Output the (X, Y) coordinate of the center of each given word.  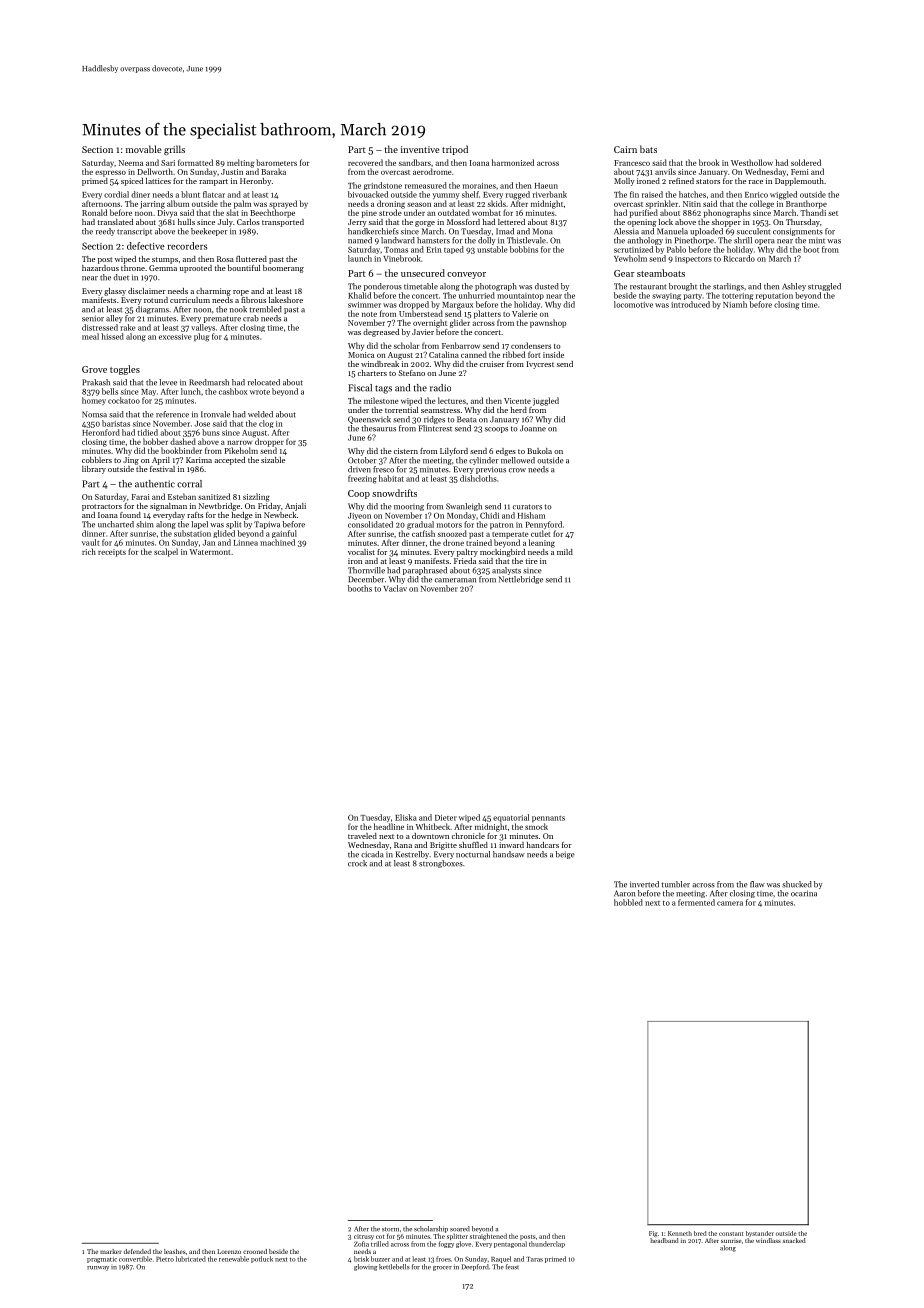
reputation (774, 296)
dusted (547, 286)
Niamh (735, 304)
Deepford (475, 1267)
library (94, 470)
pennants (548, 819)
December (366, 579)
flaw (757, 884)
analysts (506, 571)
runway (98, 1268)
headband (664, 1240)
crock (357, 863)
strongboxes (441, 864)
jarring (152, 205)
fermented (696, 902)
